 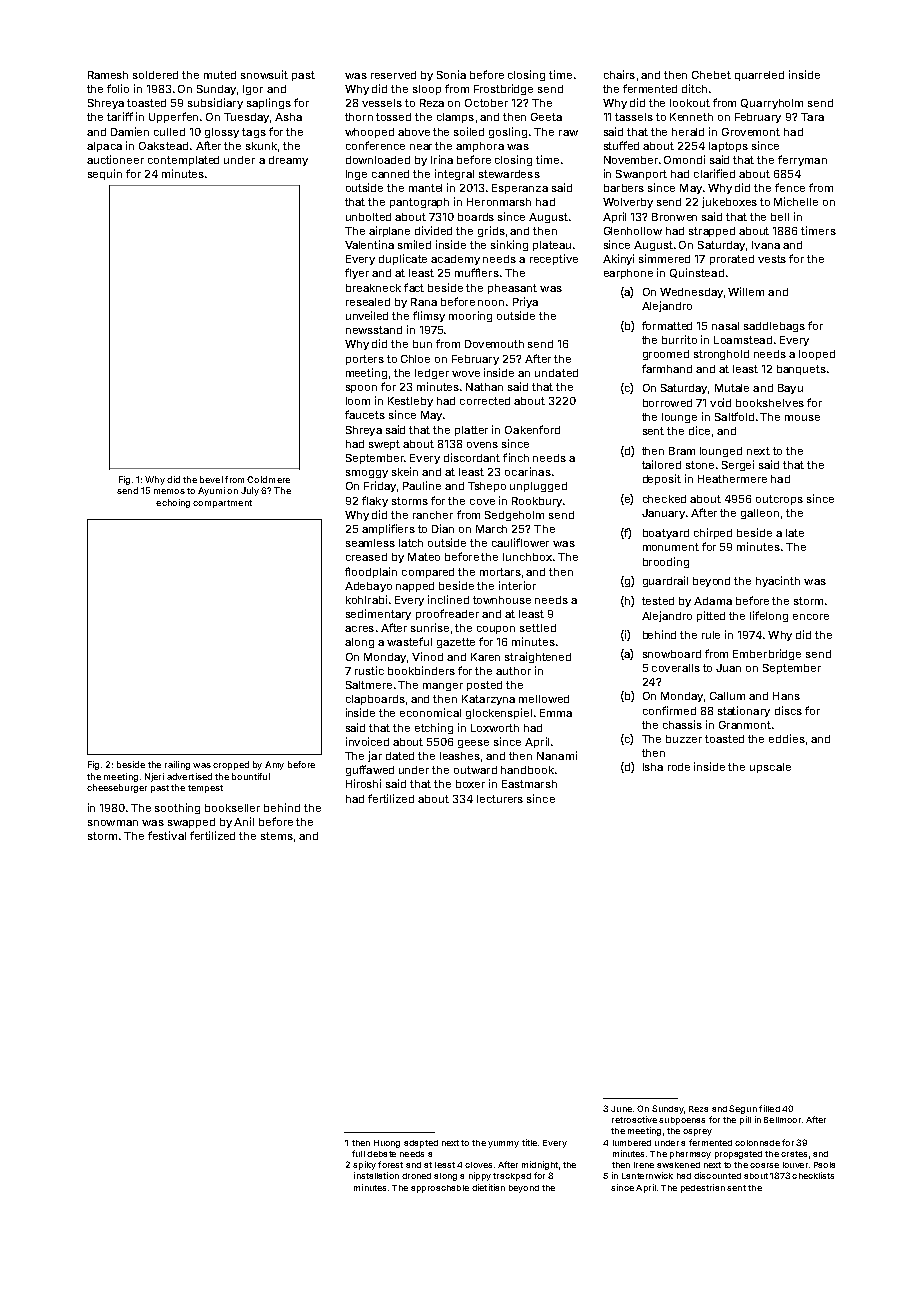 What do you see at coordinates (288, 161) in the image?
I see `dreamy` at bounding box center [288, 161].
